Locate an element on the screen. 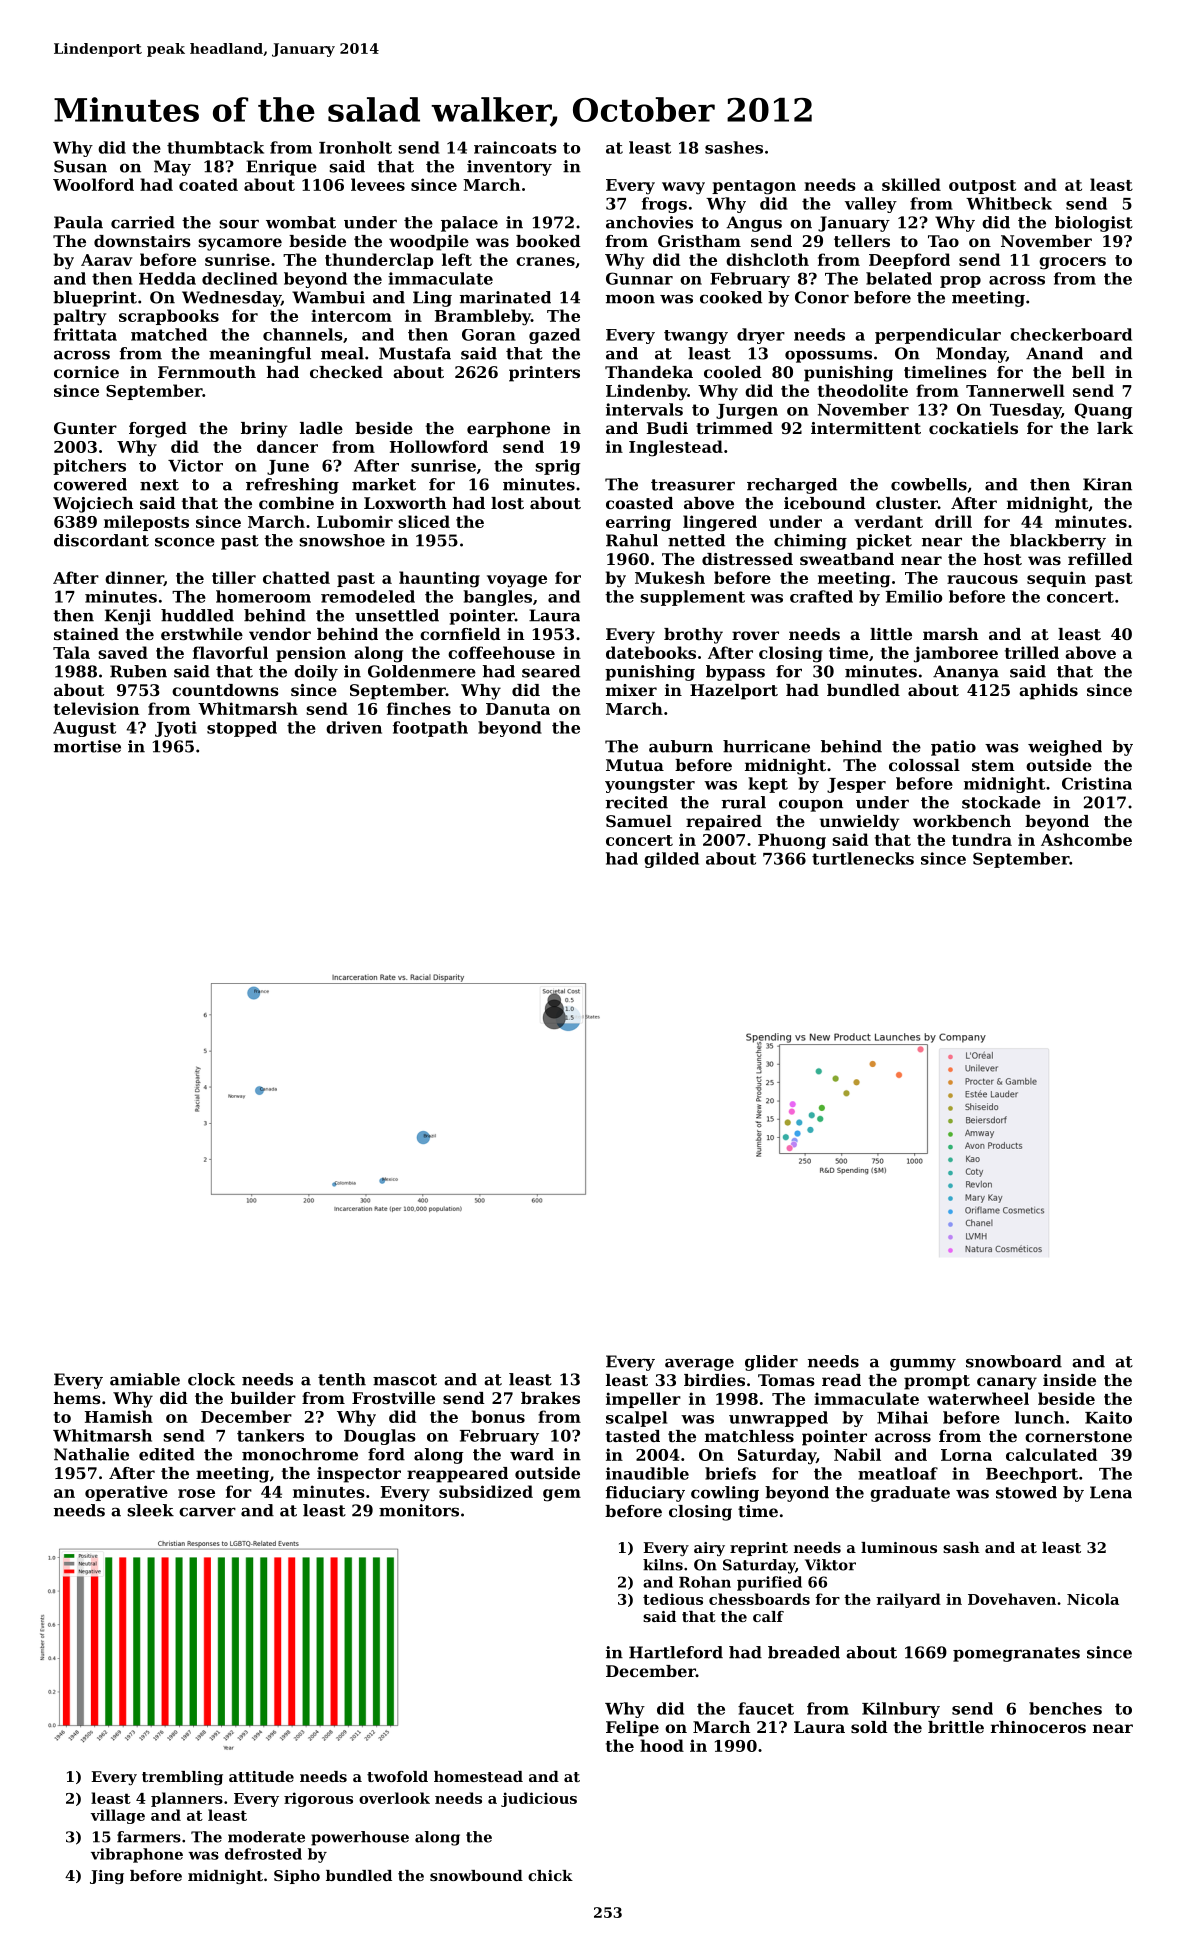 The width and height of the screenshot is (1186, 1954). treasurer is located at coordinates (693, 485).
